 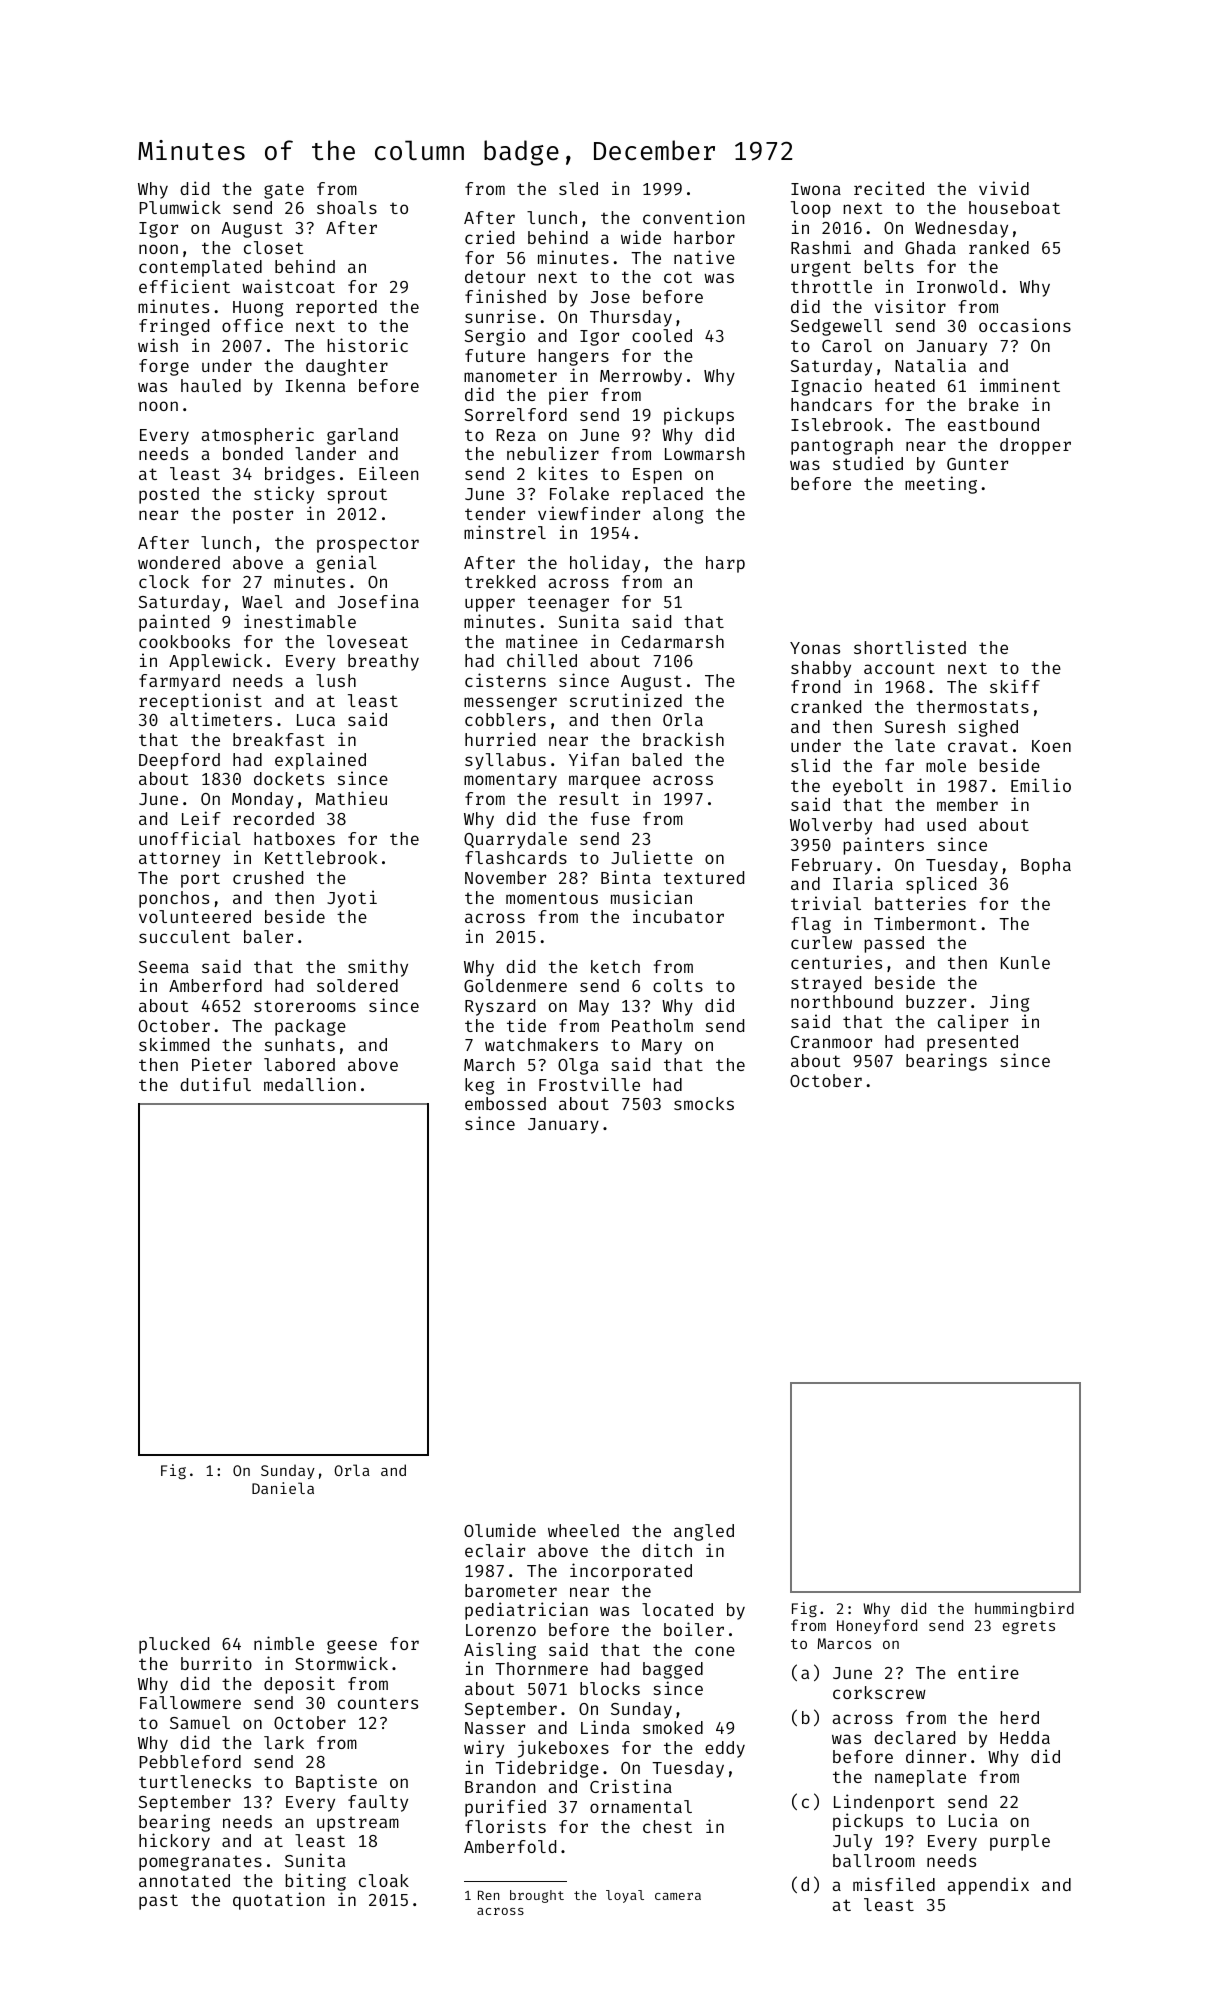 What do you see at coordinates (179, 682) in the screenshot?
I see `farmyard` at bounding box center [179, 682].
